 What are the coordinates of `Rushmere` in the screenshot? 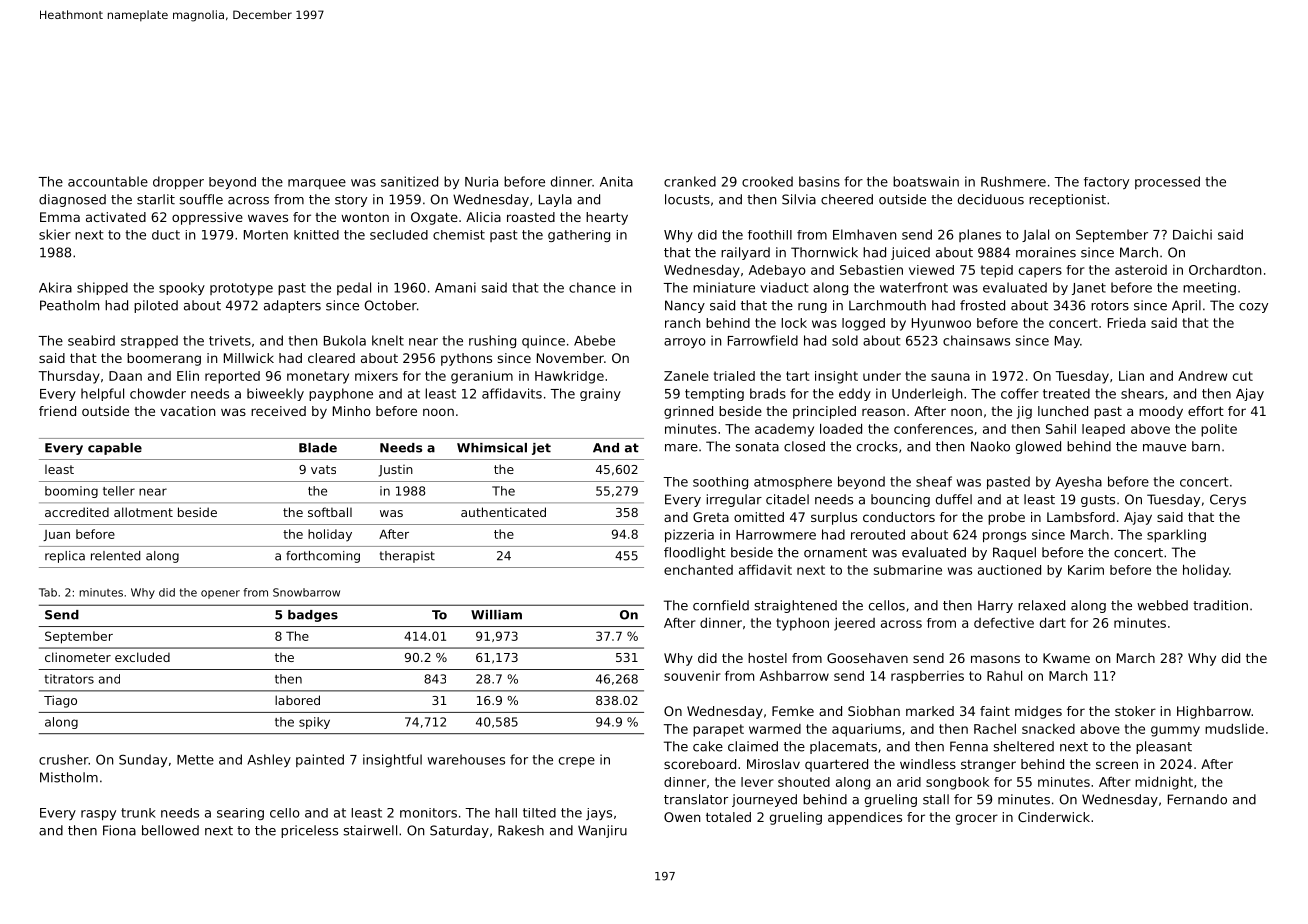 It's located at (1013, 181).
